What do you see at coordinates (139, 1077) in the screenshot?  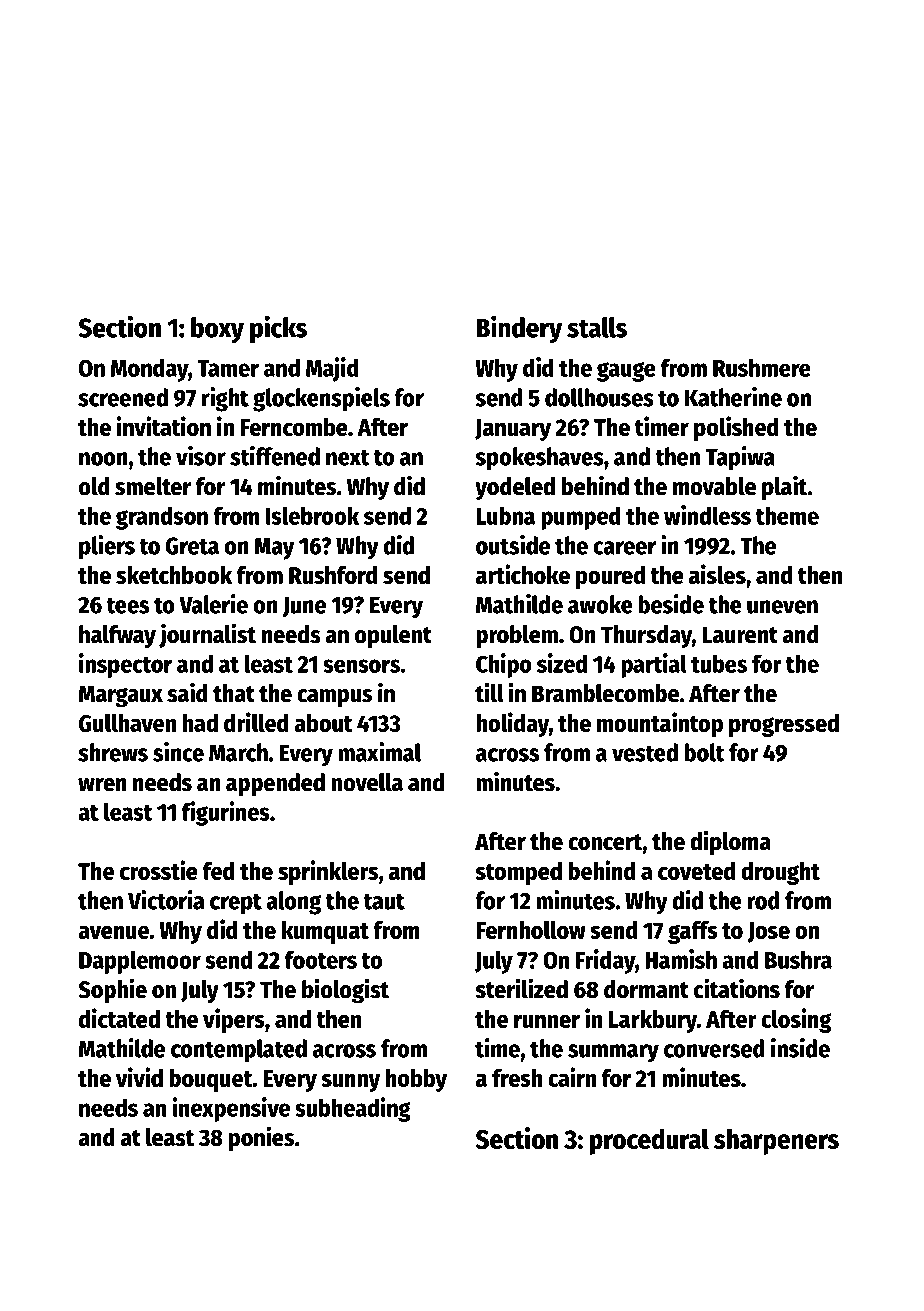 I see `vivid` at bounding box center [139, 1077].
